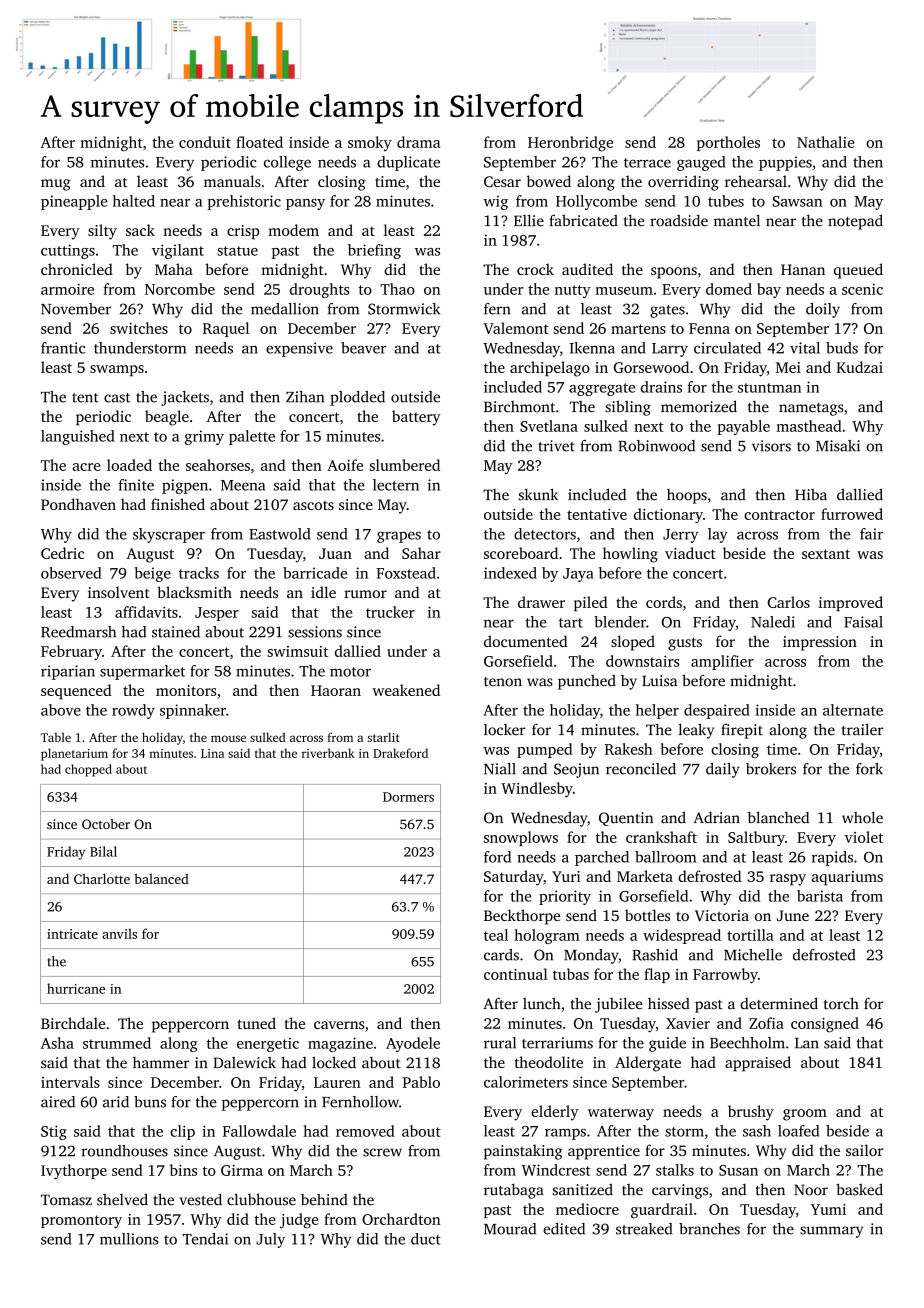 This screenshot has height=1308, width=924. I want to click on smoky, so click(370, 143).
